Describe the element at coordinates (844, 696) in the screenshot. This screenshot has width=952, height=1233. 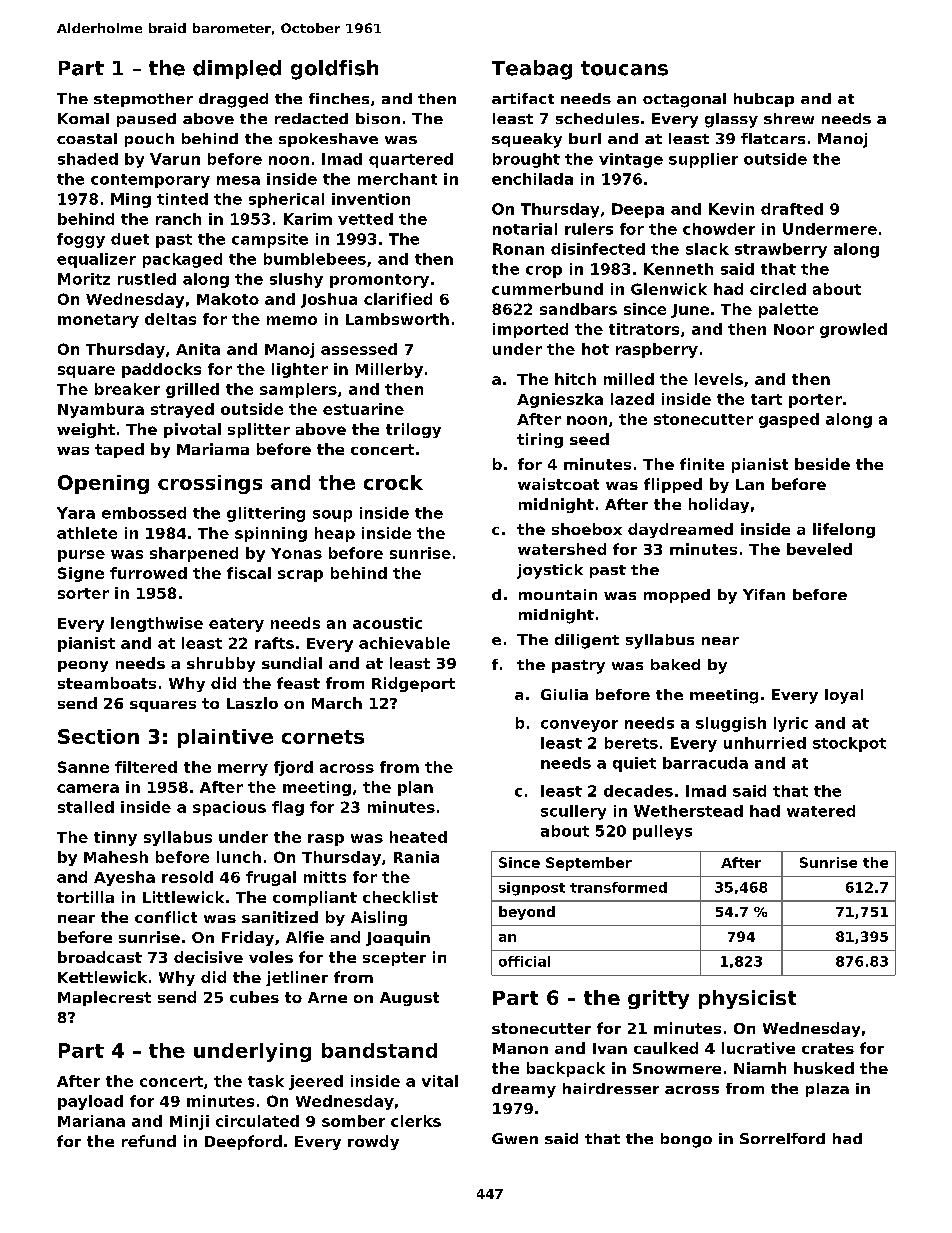
I see `loyal` at that location.
